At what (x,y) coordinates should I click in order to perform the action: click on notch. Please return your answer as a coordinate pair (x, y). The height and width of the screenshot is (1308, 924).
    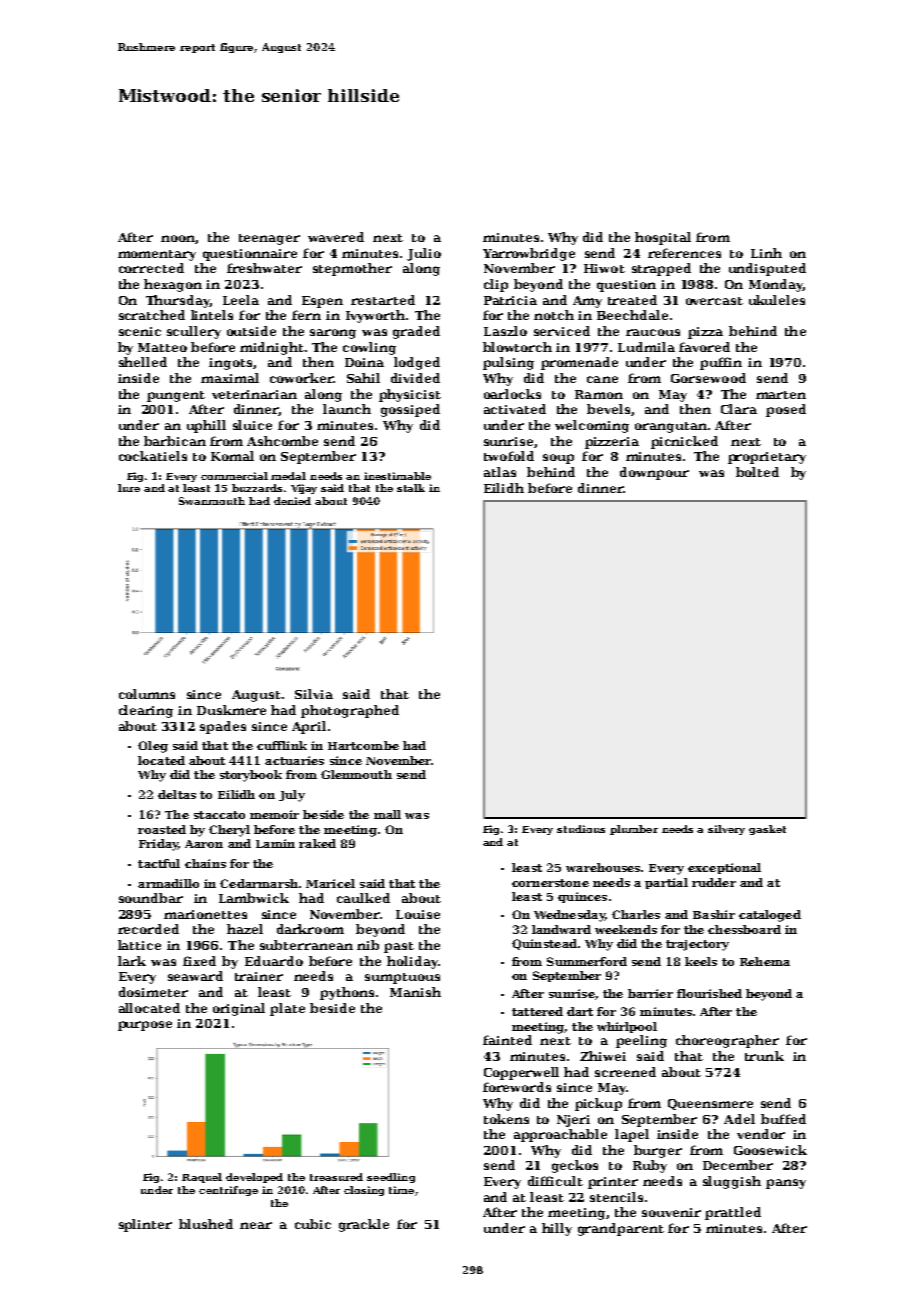
    Looking at the image, I should click on (554, 315).
